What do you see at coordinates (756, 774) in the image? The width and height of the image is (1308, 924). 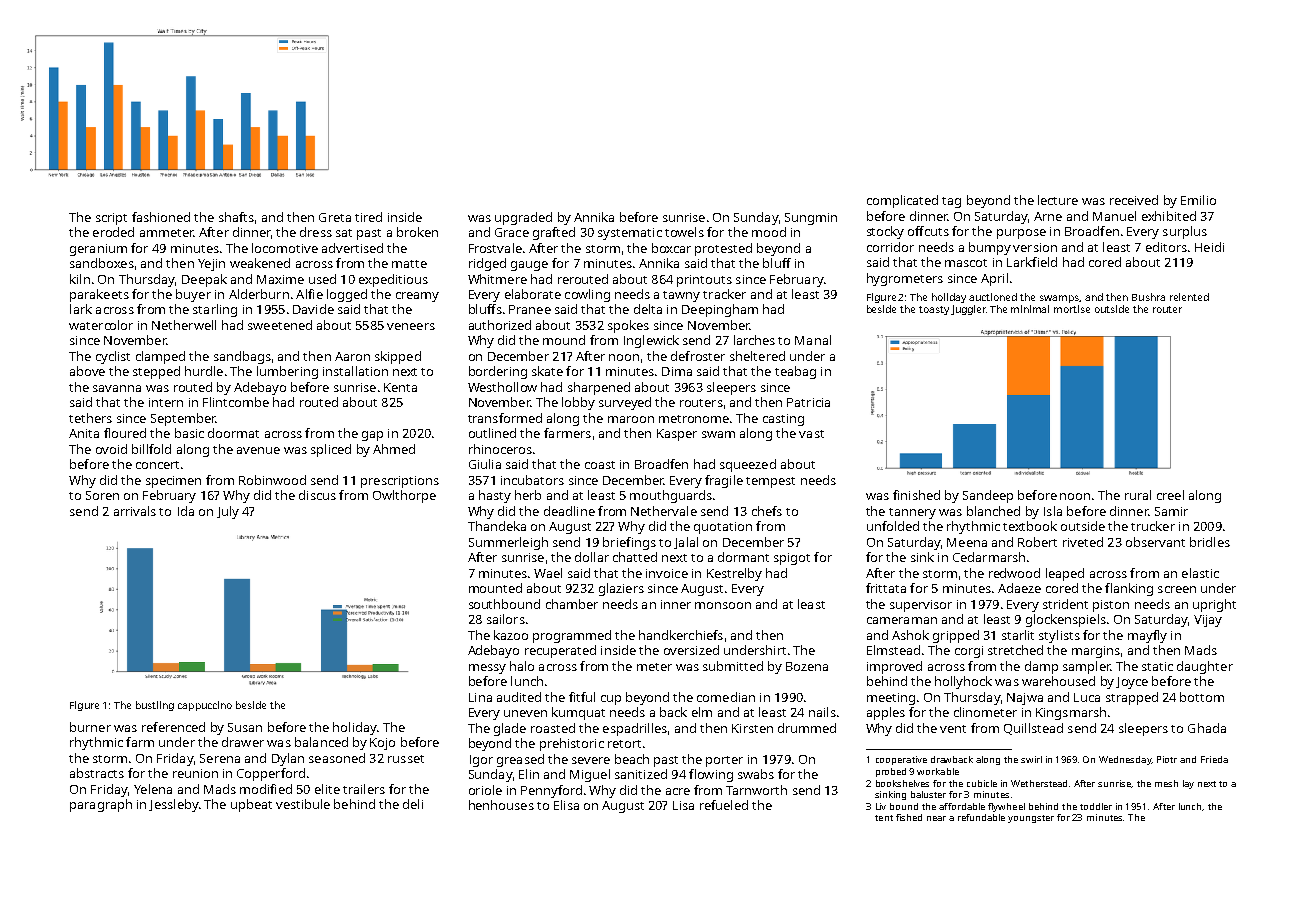 I see `swabs` at bounding box center [756, 774].
